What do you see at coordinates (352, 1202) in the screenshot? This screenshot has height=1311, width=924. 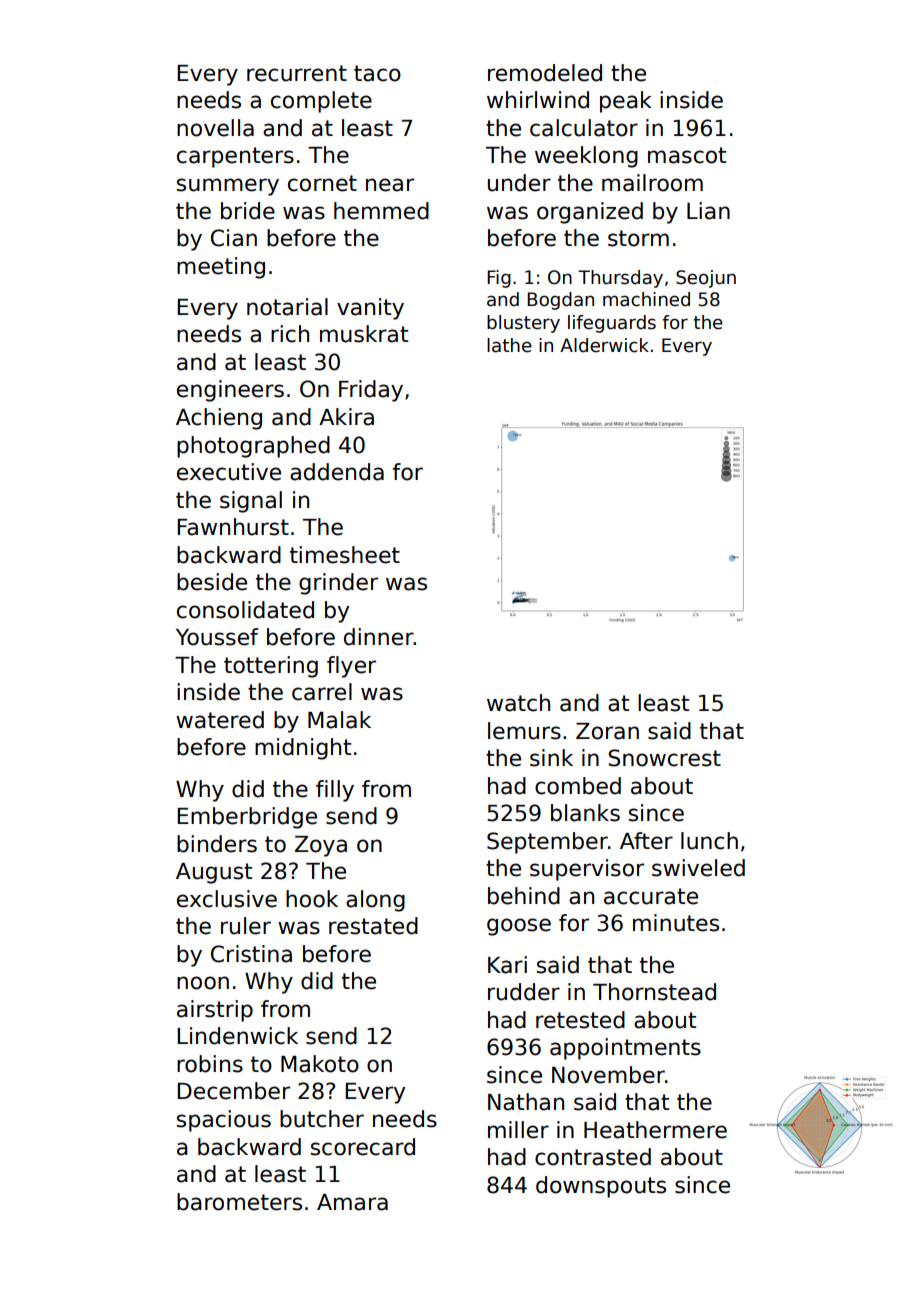 I see `Amara` at bounding box center [352, 1202].
